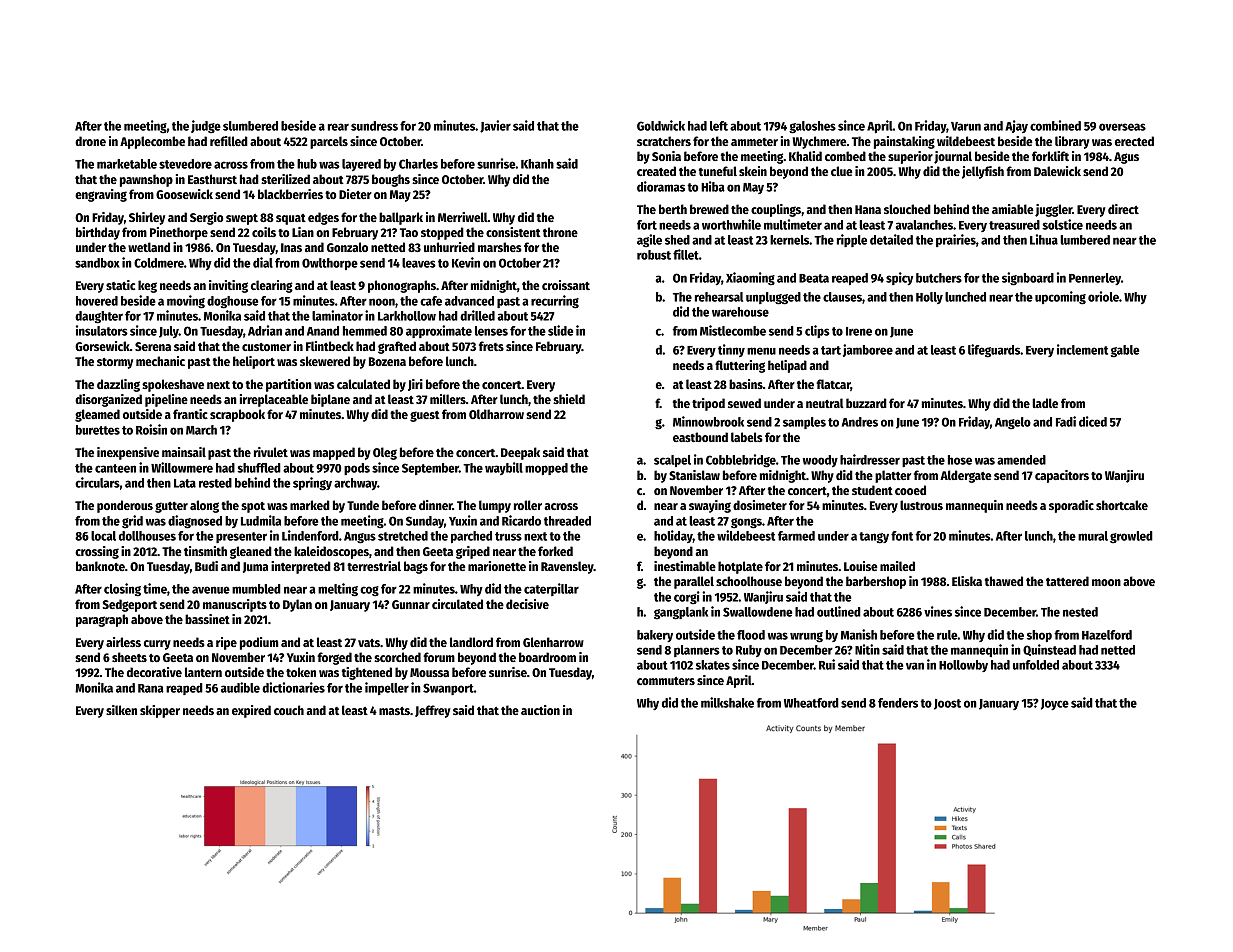  What do you see at coordinates (433, 711) in the page?
I see `Jeffrey` at bounding box center [433, 711].
